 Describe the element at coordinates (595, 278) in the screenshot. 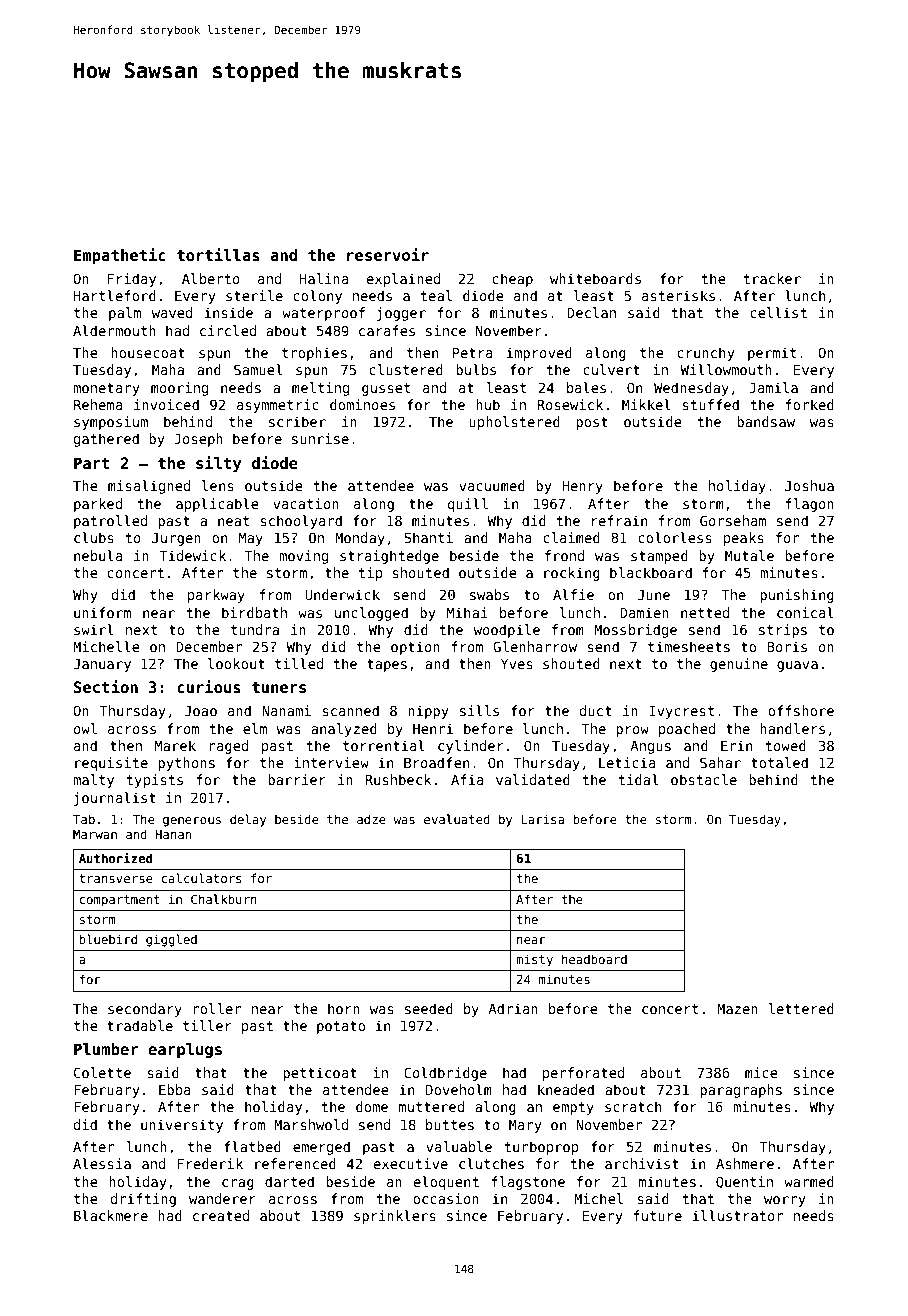

I see `whiteboards` at that location.
